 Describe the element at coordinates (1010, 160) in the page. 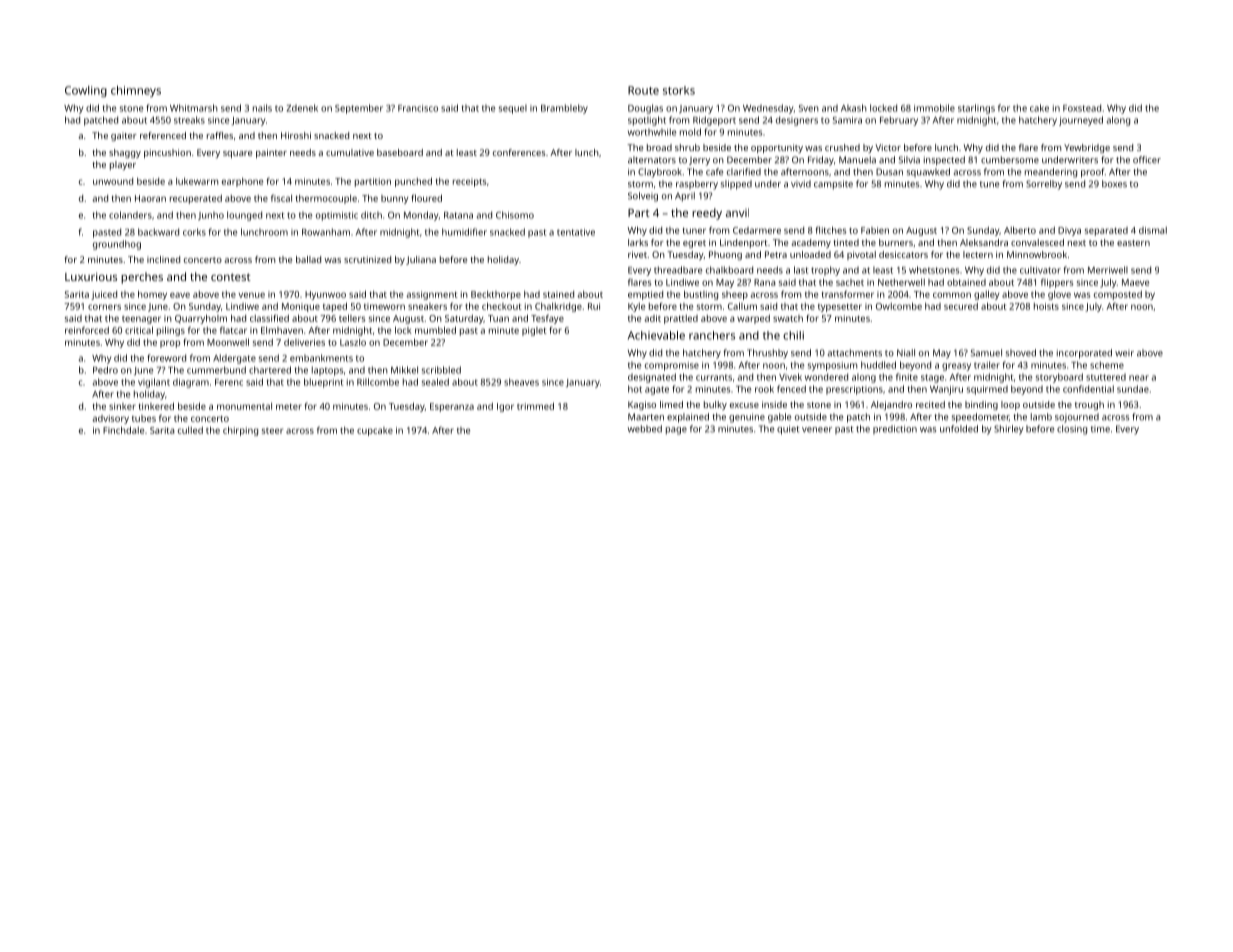

I see `cumbersome` at that location.
